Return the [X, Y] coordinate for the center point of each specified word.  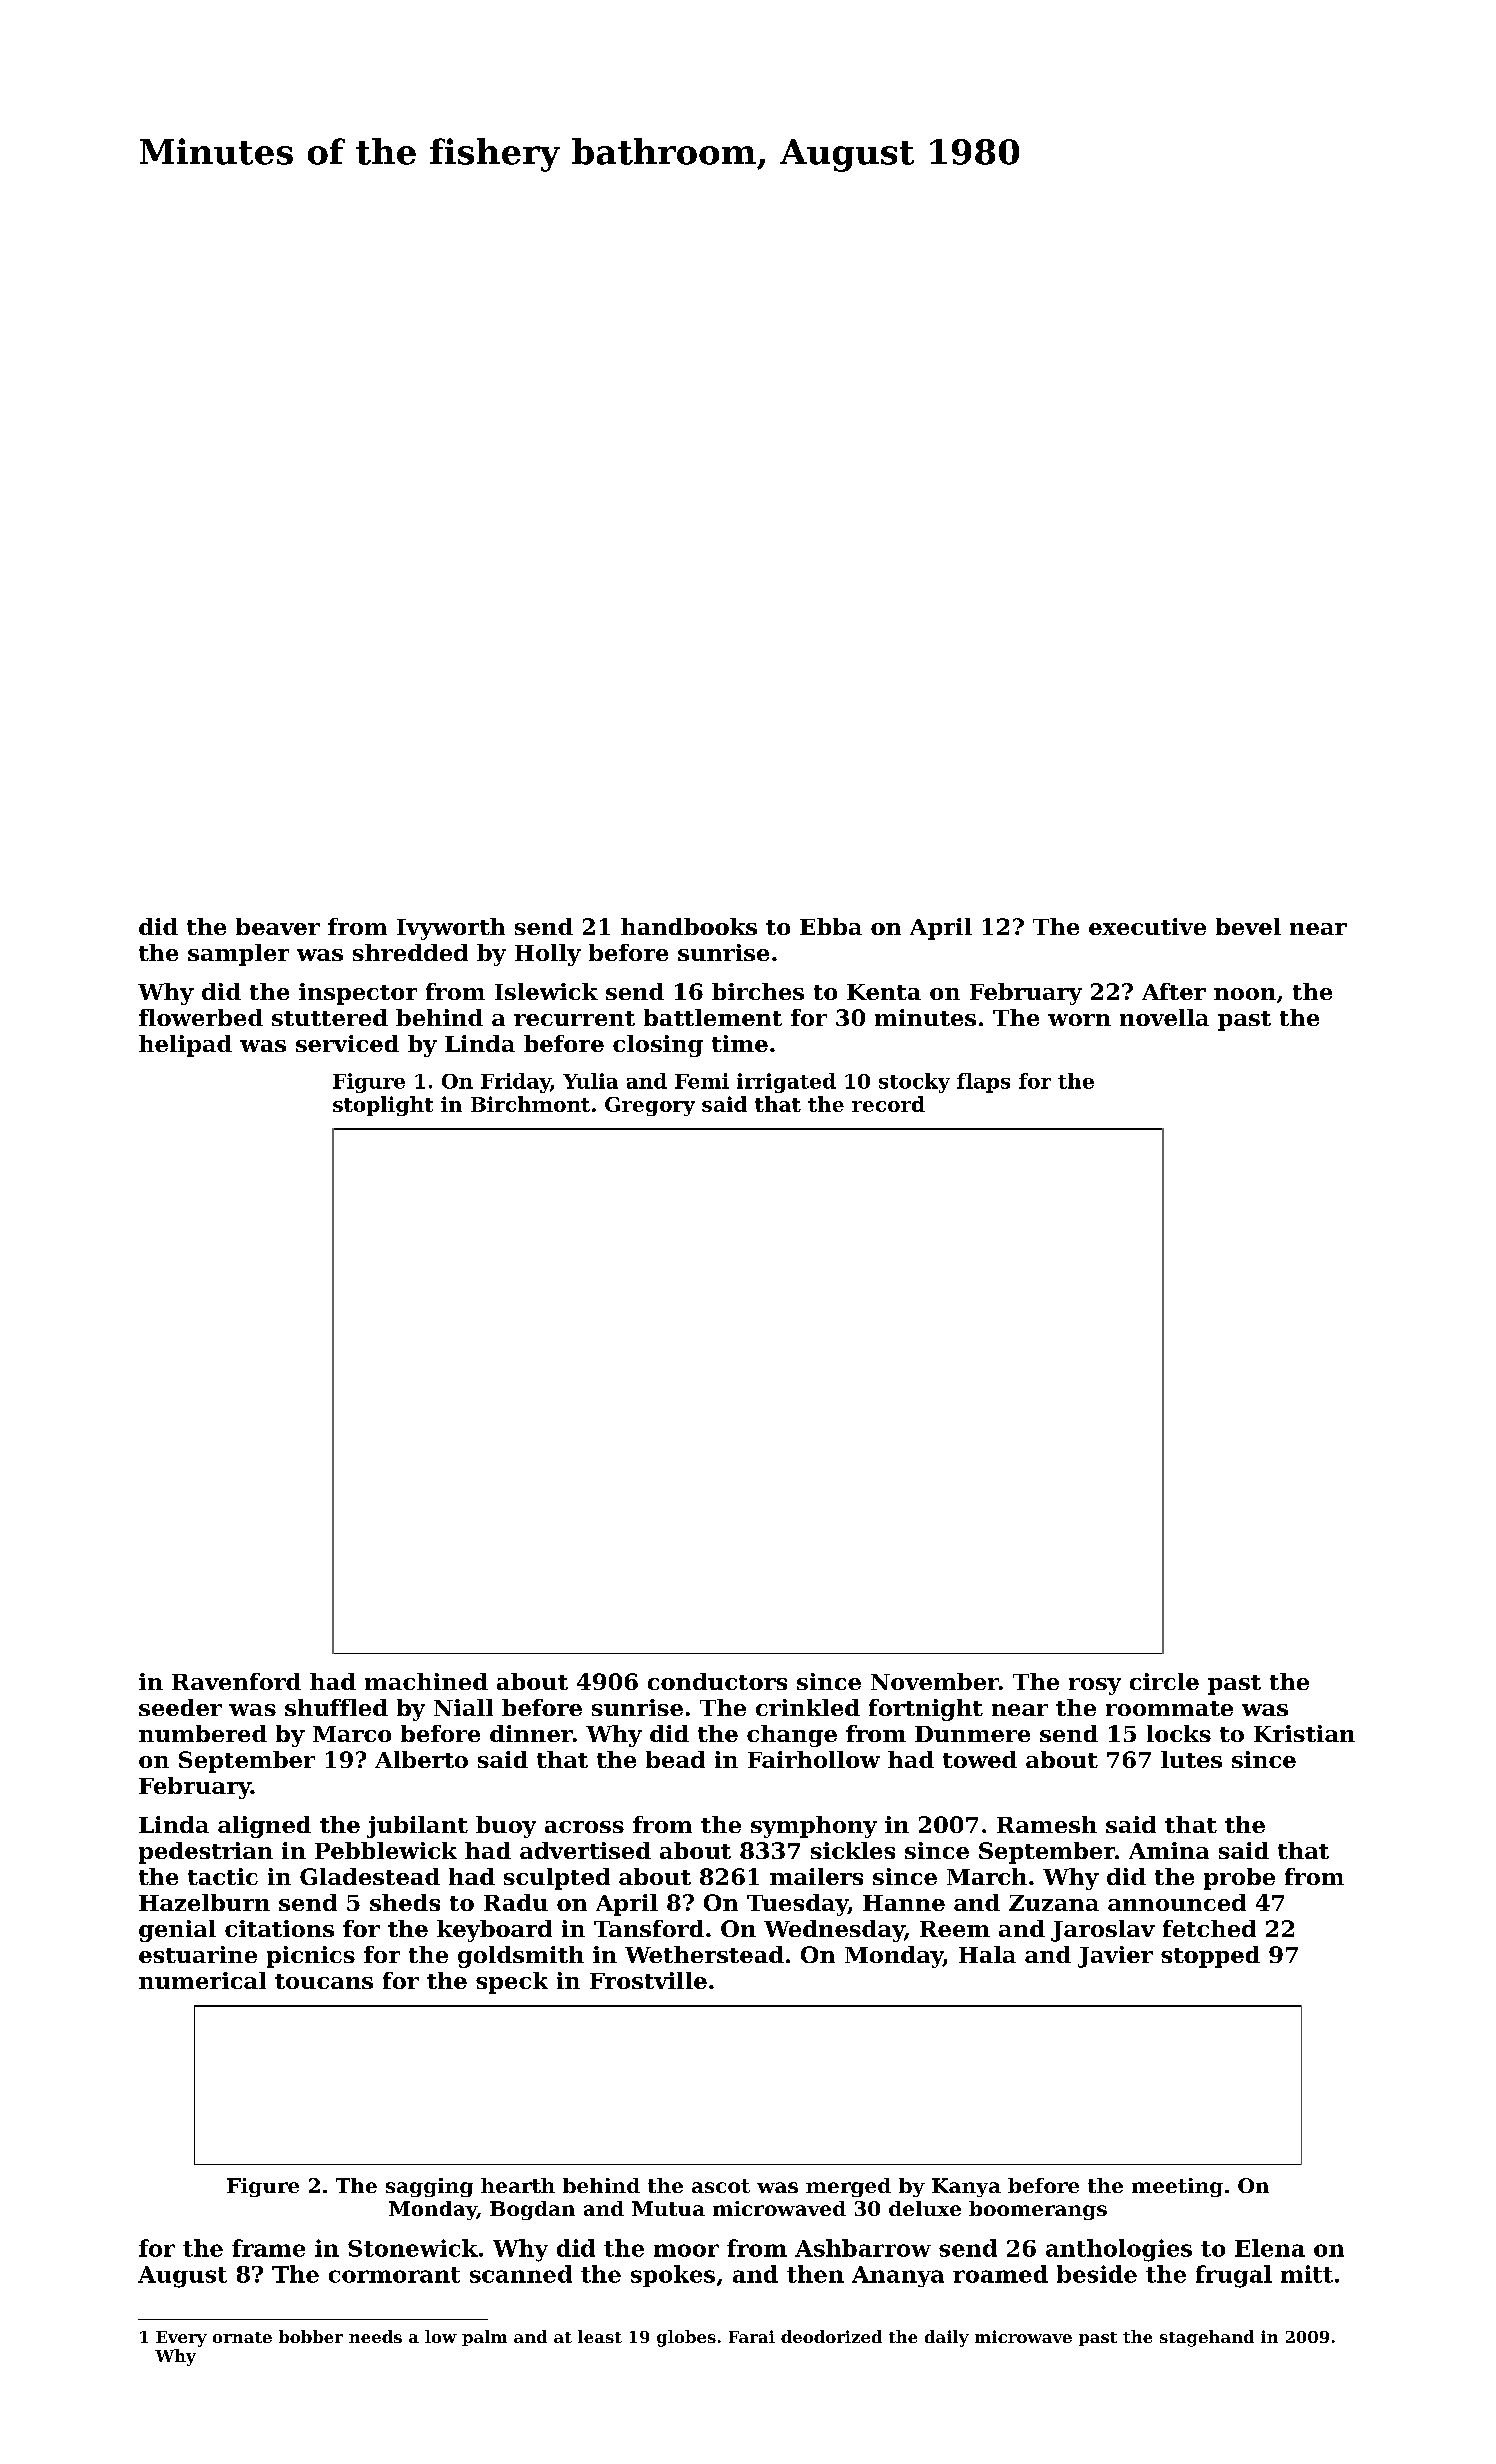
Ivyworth [451, 929]
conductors [717, 1681]
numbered [203, 1733]
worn [1079, 1020]
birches [758, 991]
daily [947, 2338]
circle [1164, 1681]
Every [181, 2339]
